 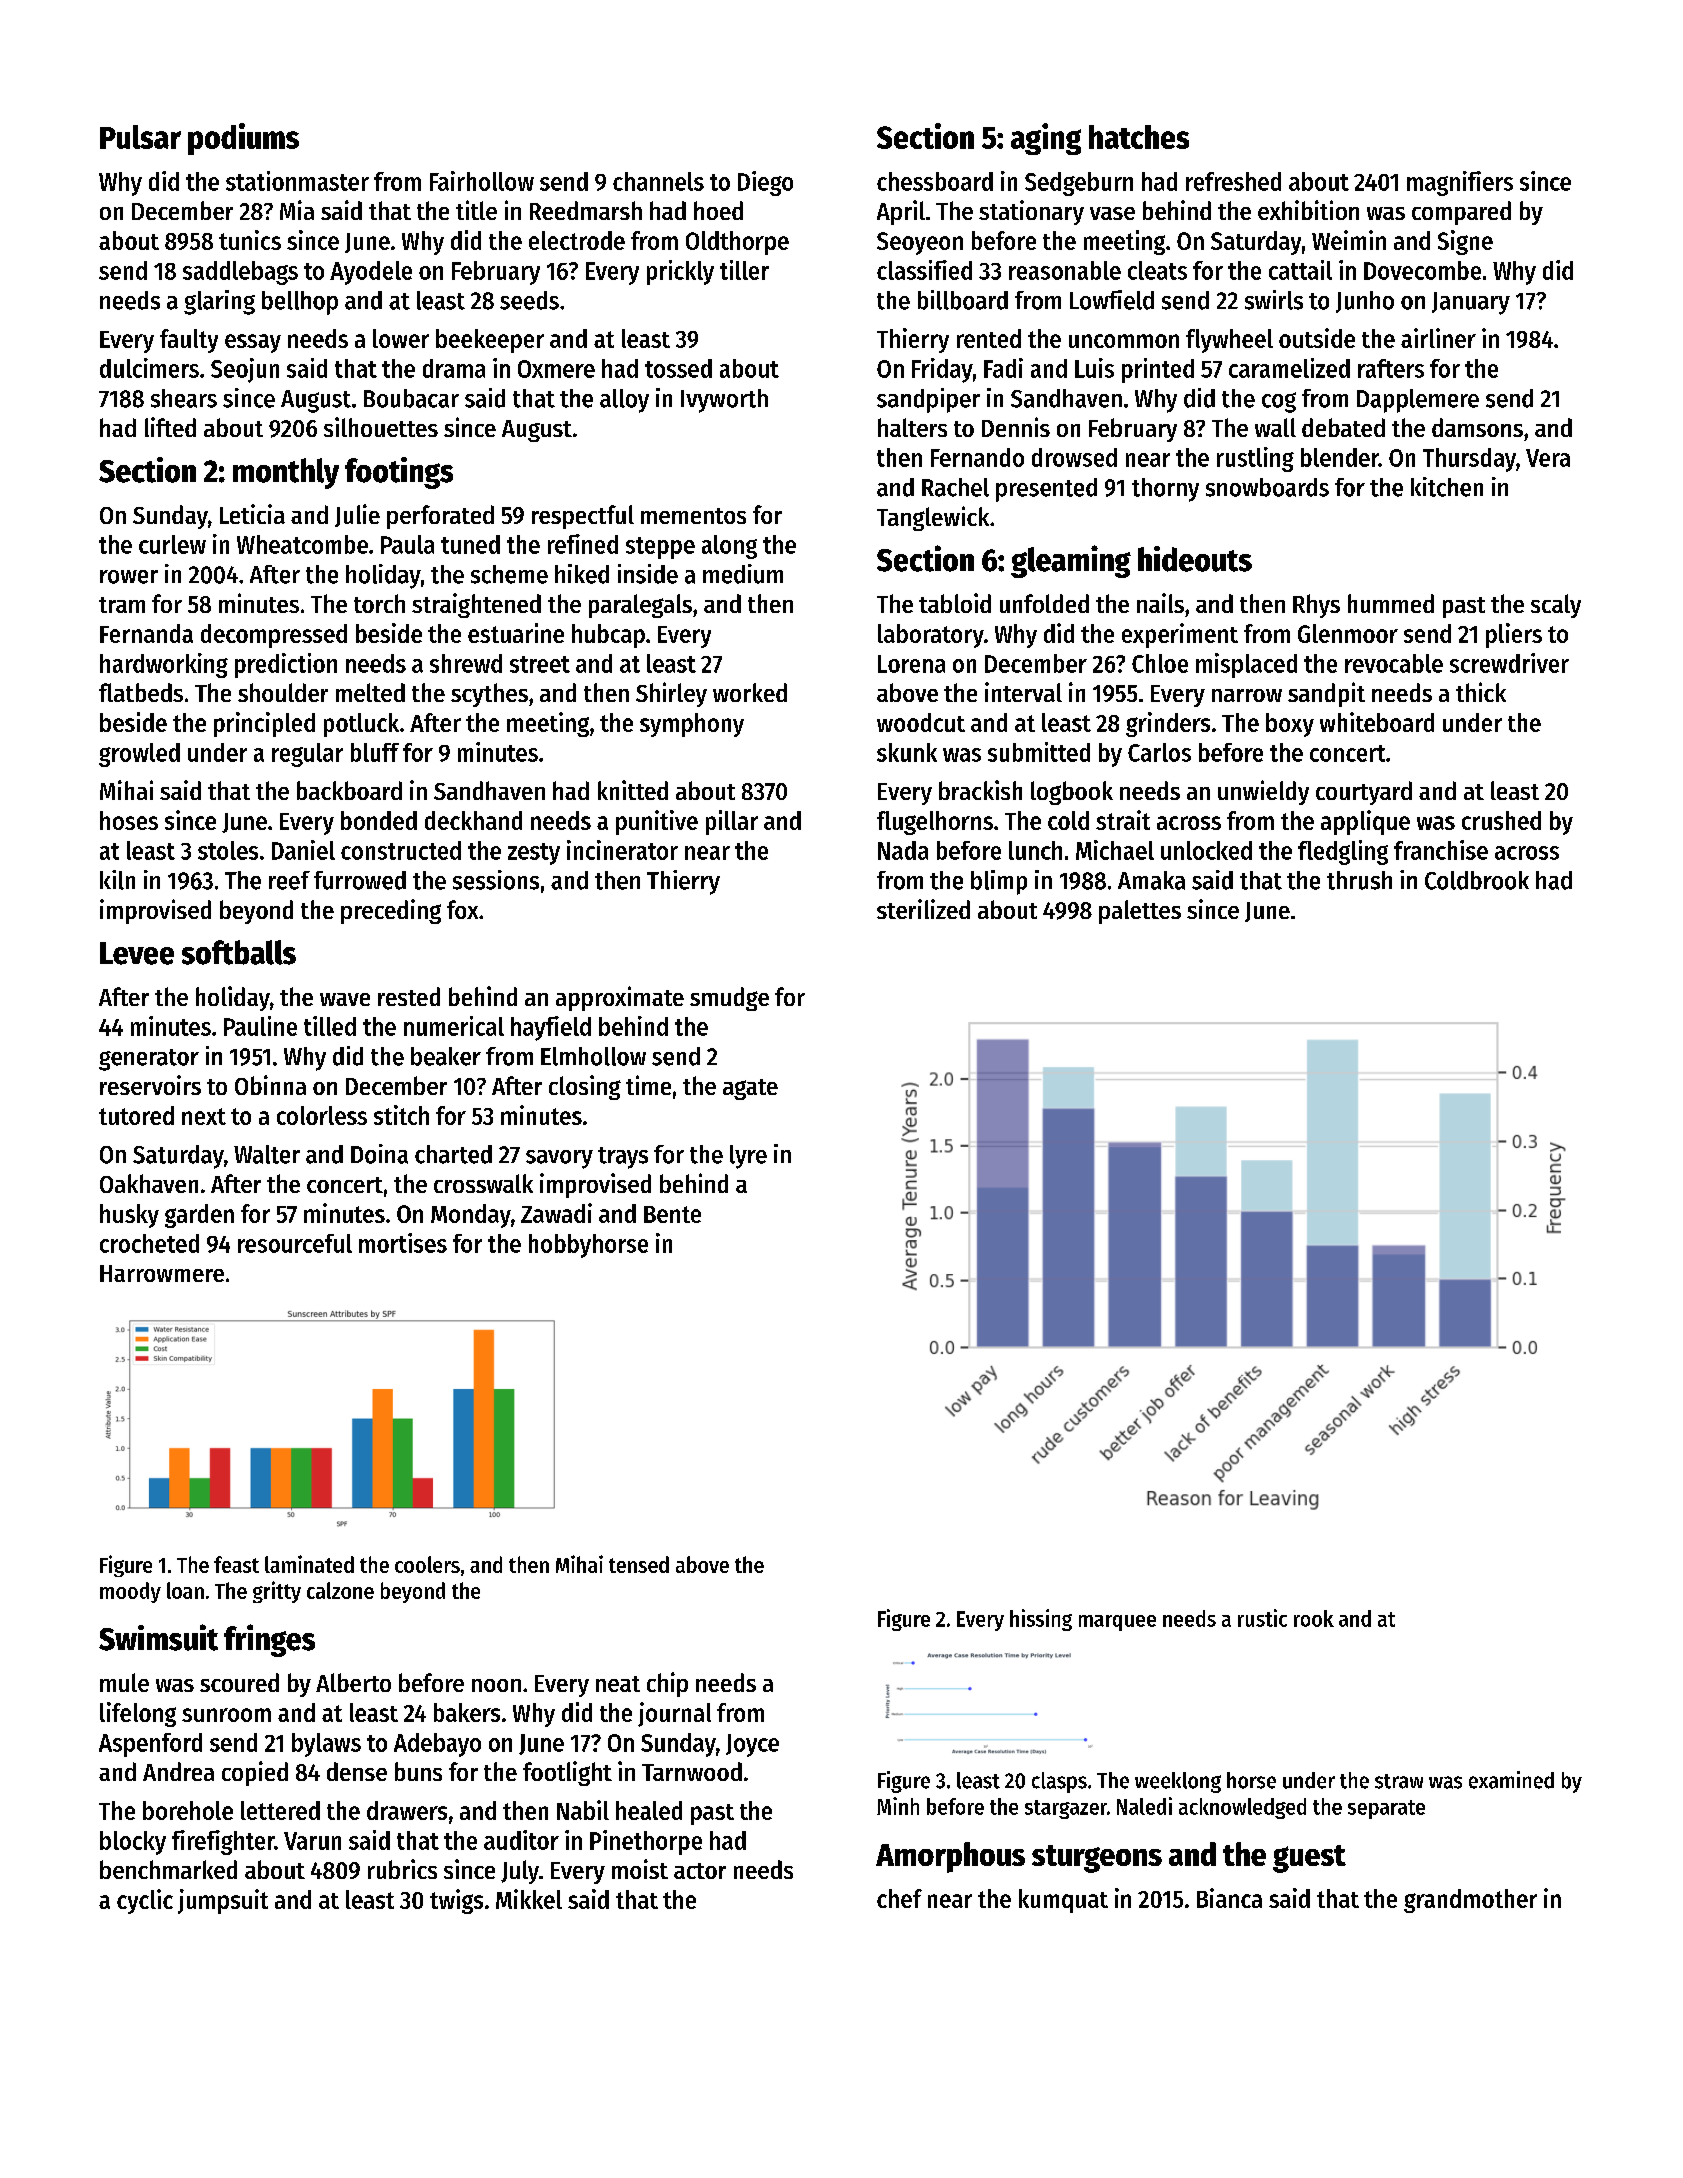 What do you see at coordinates (693, 516) in the document?
I see `mementos` at bounding box center [693, 516].
